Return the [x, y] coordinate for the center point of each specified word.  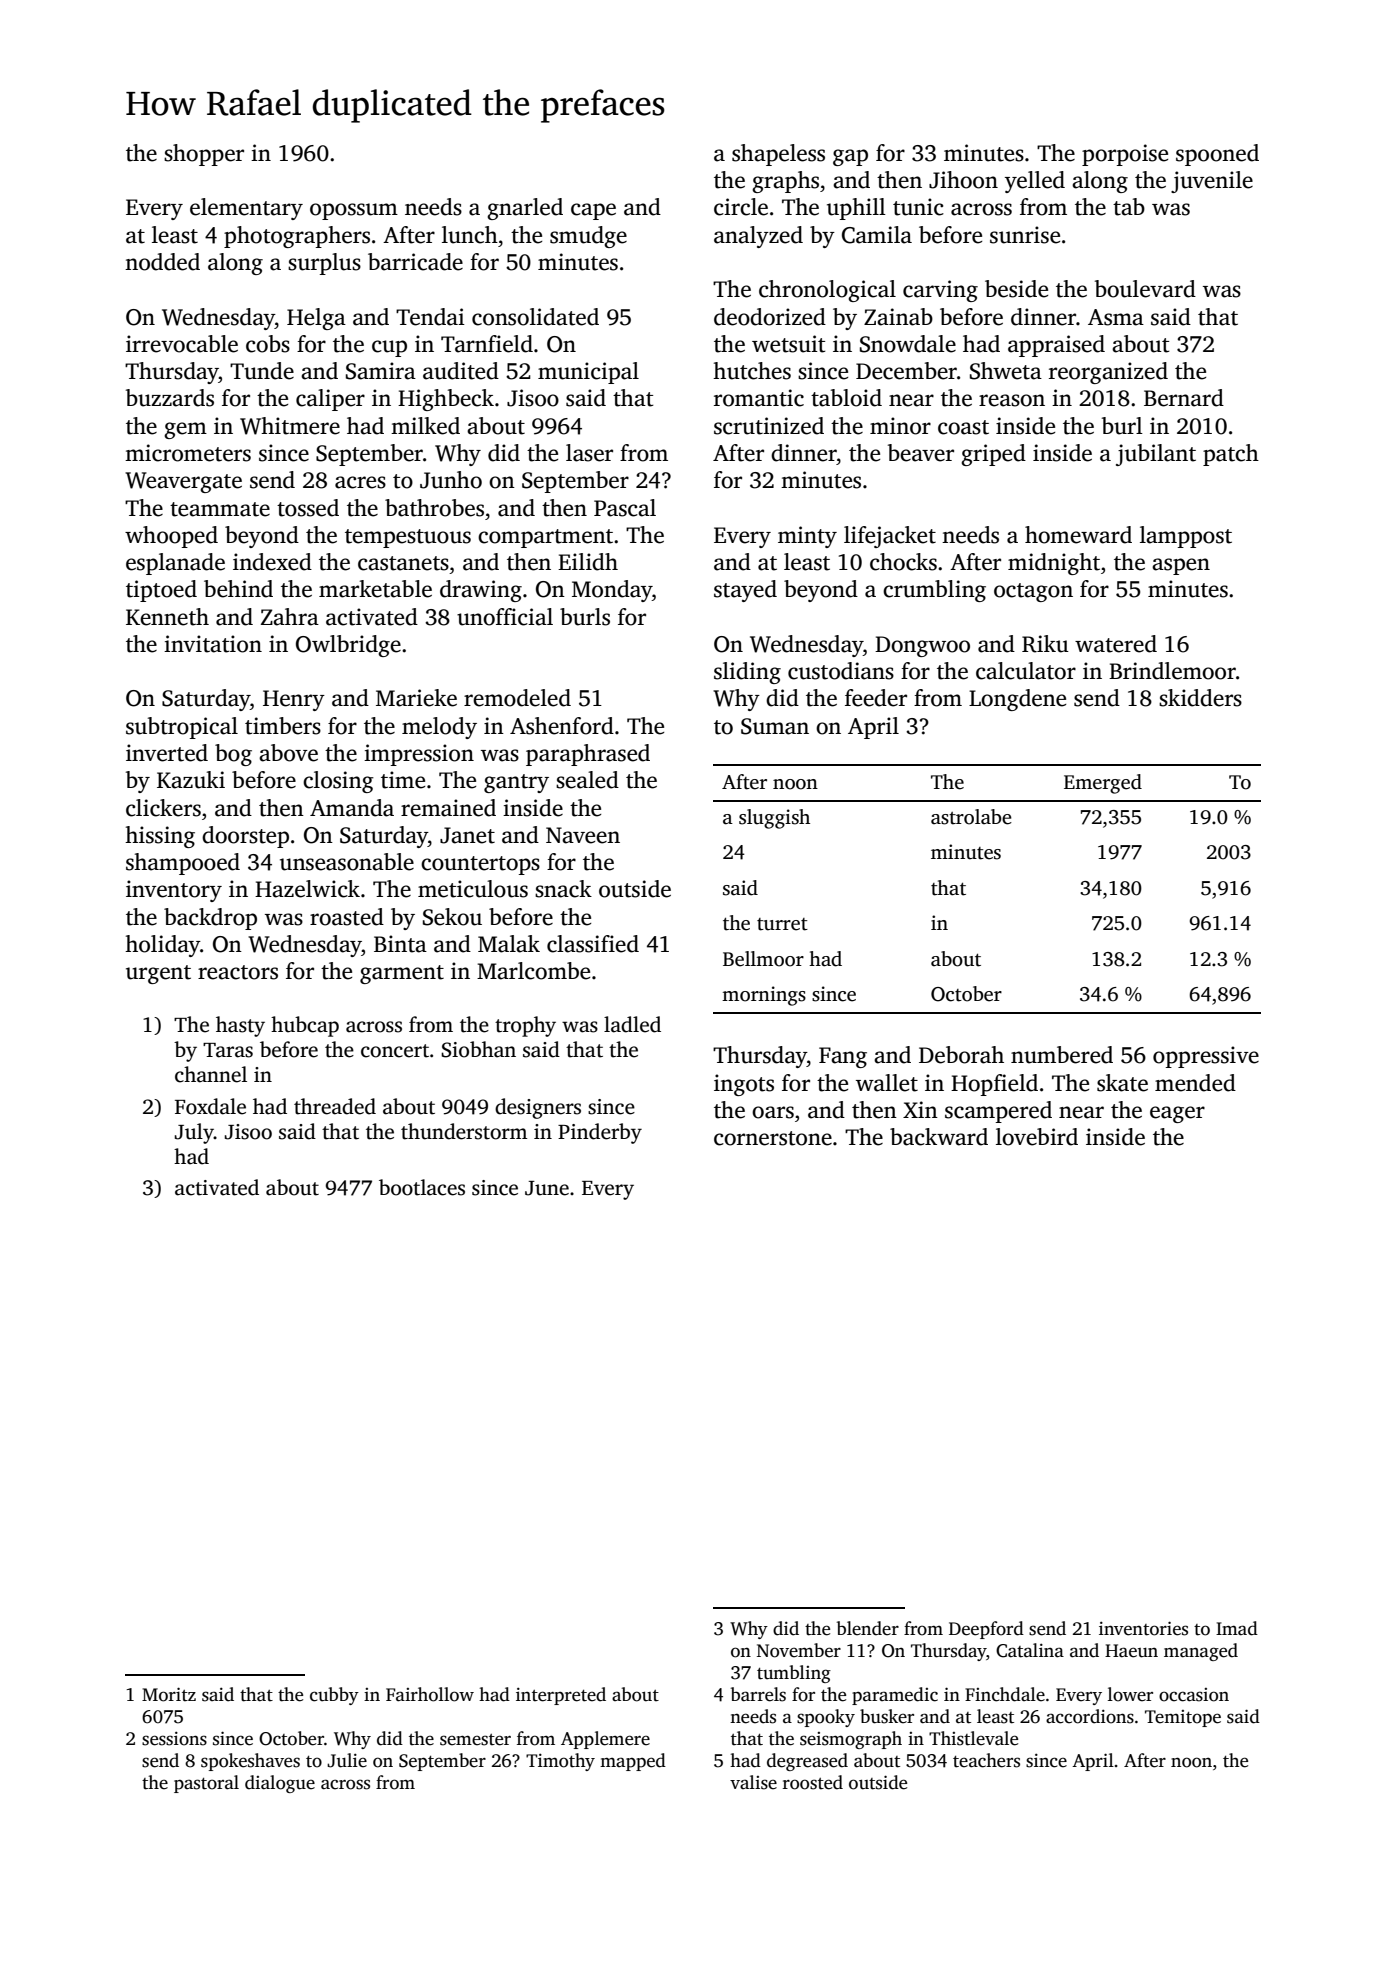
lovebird [1037, 1137]
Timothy [560, 1762]
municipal [588, 373]
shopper [204, 155]
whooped [171, 537]
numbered [1062, 1055]
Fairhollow [430, 1694]
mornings [764, 996]
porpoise [1125, 155]
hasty [240, 1026]
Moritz [169, 1694]
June [547, 1188]
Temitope [1183, 1718]
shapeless [778, 155]
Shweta [1006, 371]
